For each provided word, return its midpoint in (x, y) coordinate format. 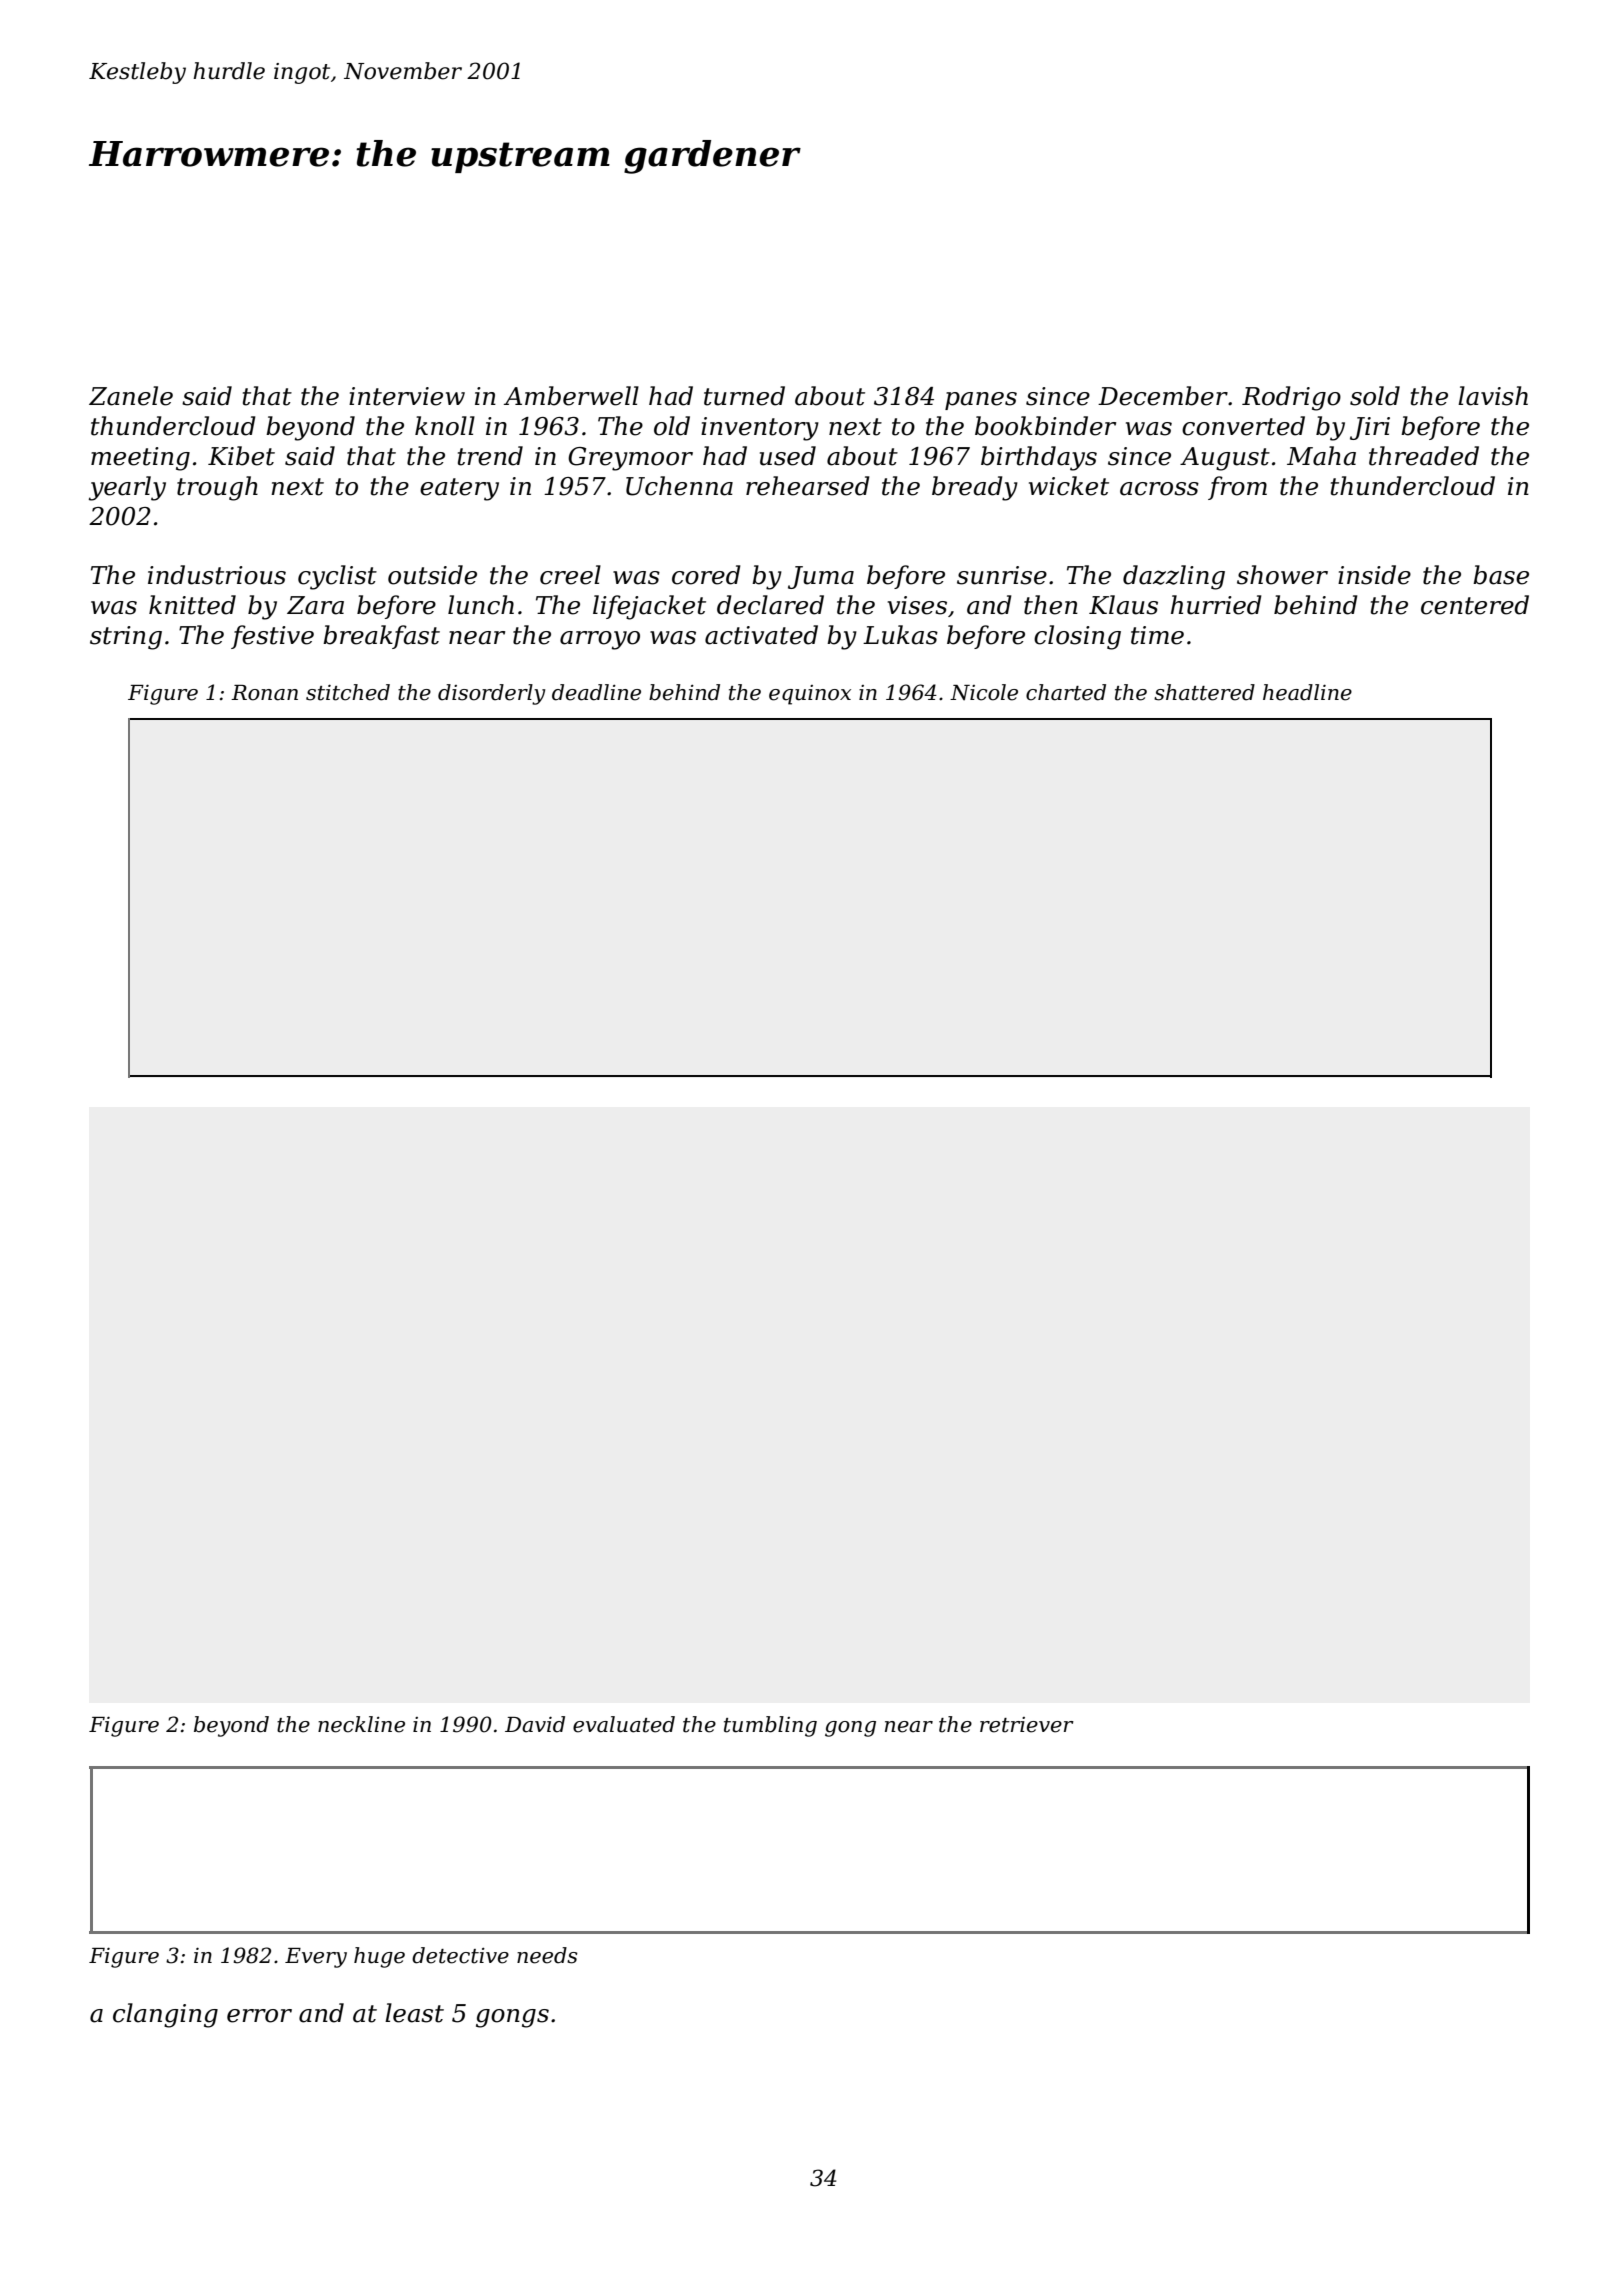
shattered (1204, 692)
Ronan (264, 693)
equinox (810, 695)
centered (1475, 605)
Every (316, 1958)
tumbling (770, 1726)
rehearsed (808, 486)
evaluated (624, 1724)
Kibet (241, 456)
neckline (361, 1724)
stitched (348, 692)
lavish (1493, 396)
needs (547, 1955)
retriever (1027, 1725)
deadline (596, 692)
